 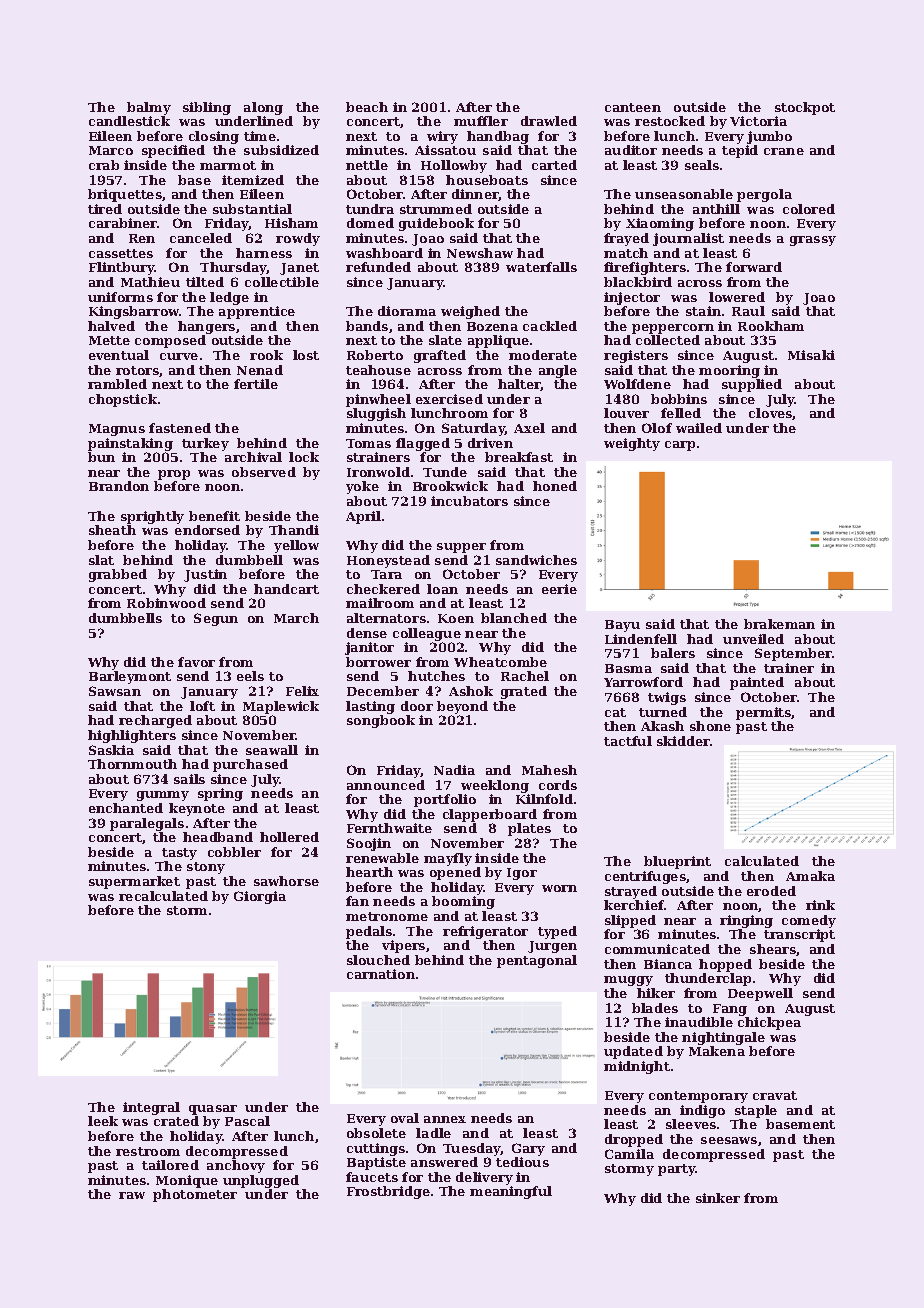 What do you see at coordinates (480, 253) in the document?
I see `Newshaw` at bounding box center [480, 253].
